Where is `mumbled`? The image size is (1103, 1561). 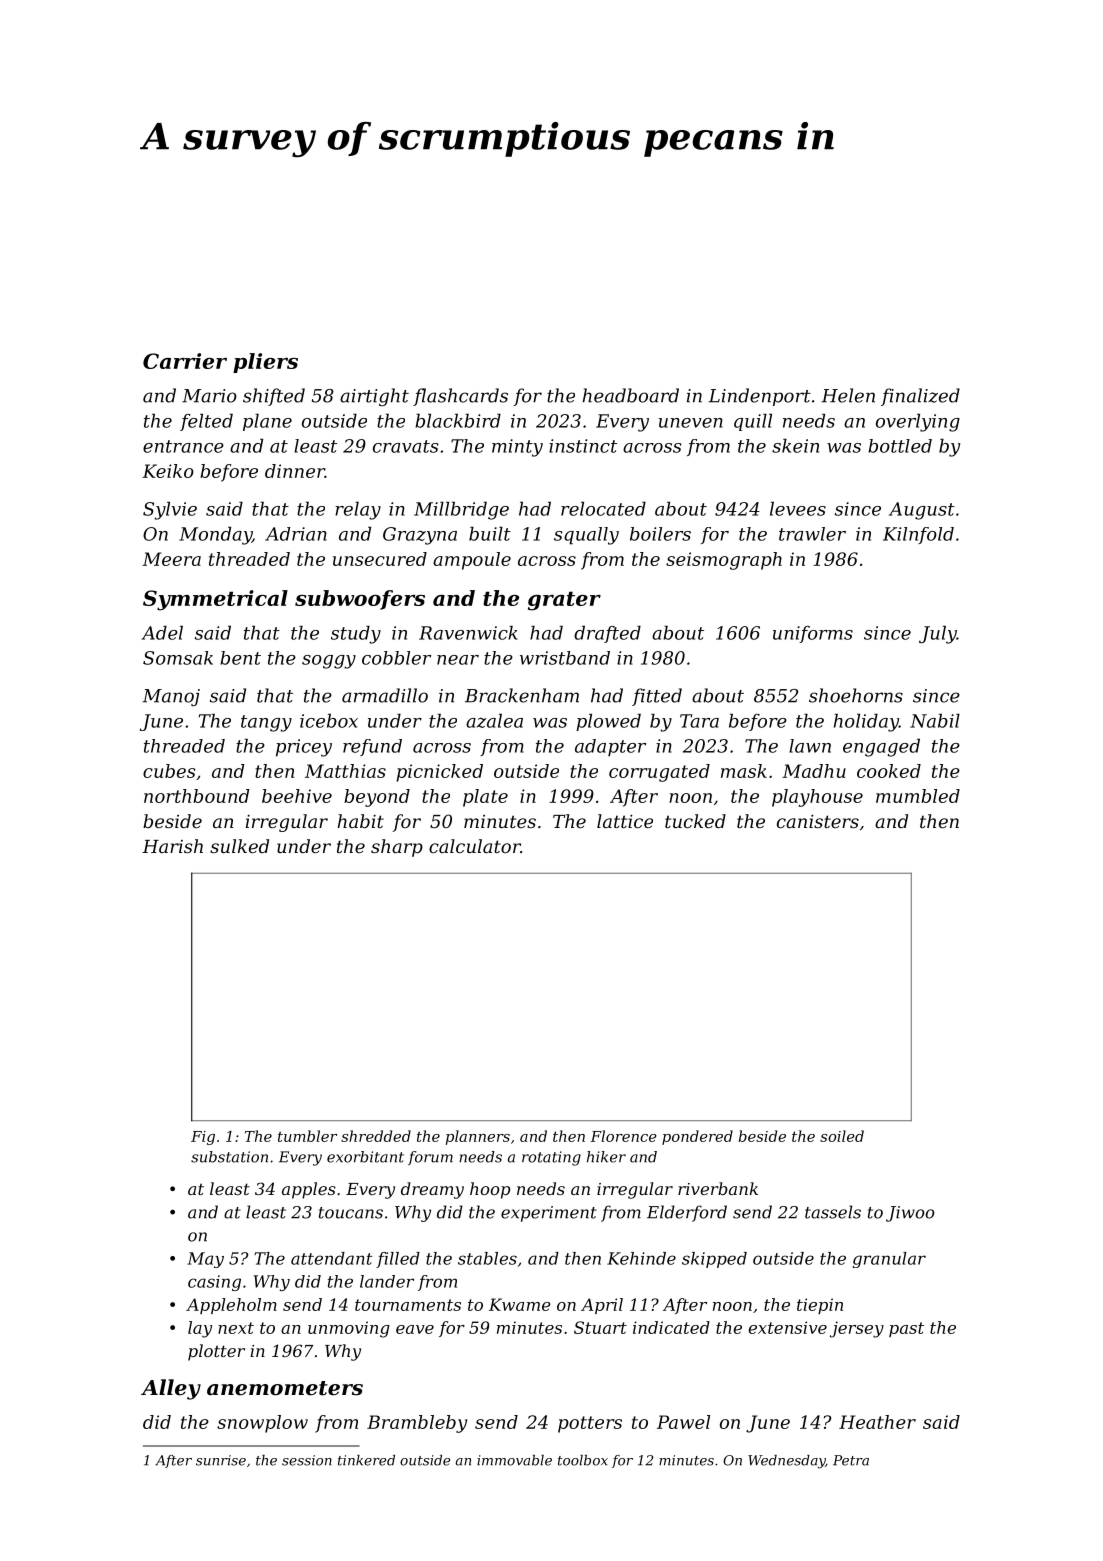
mumbled is located at coordinates (918, 796).
